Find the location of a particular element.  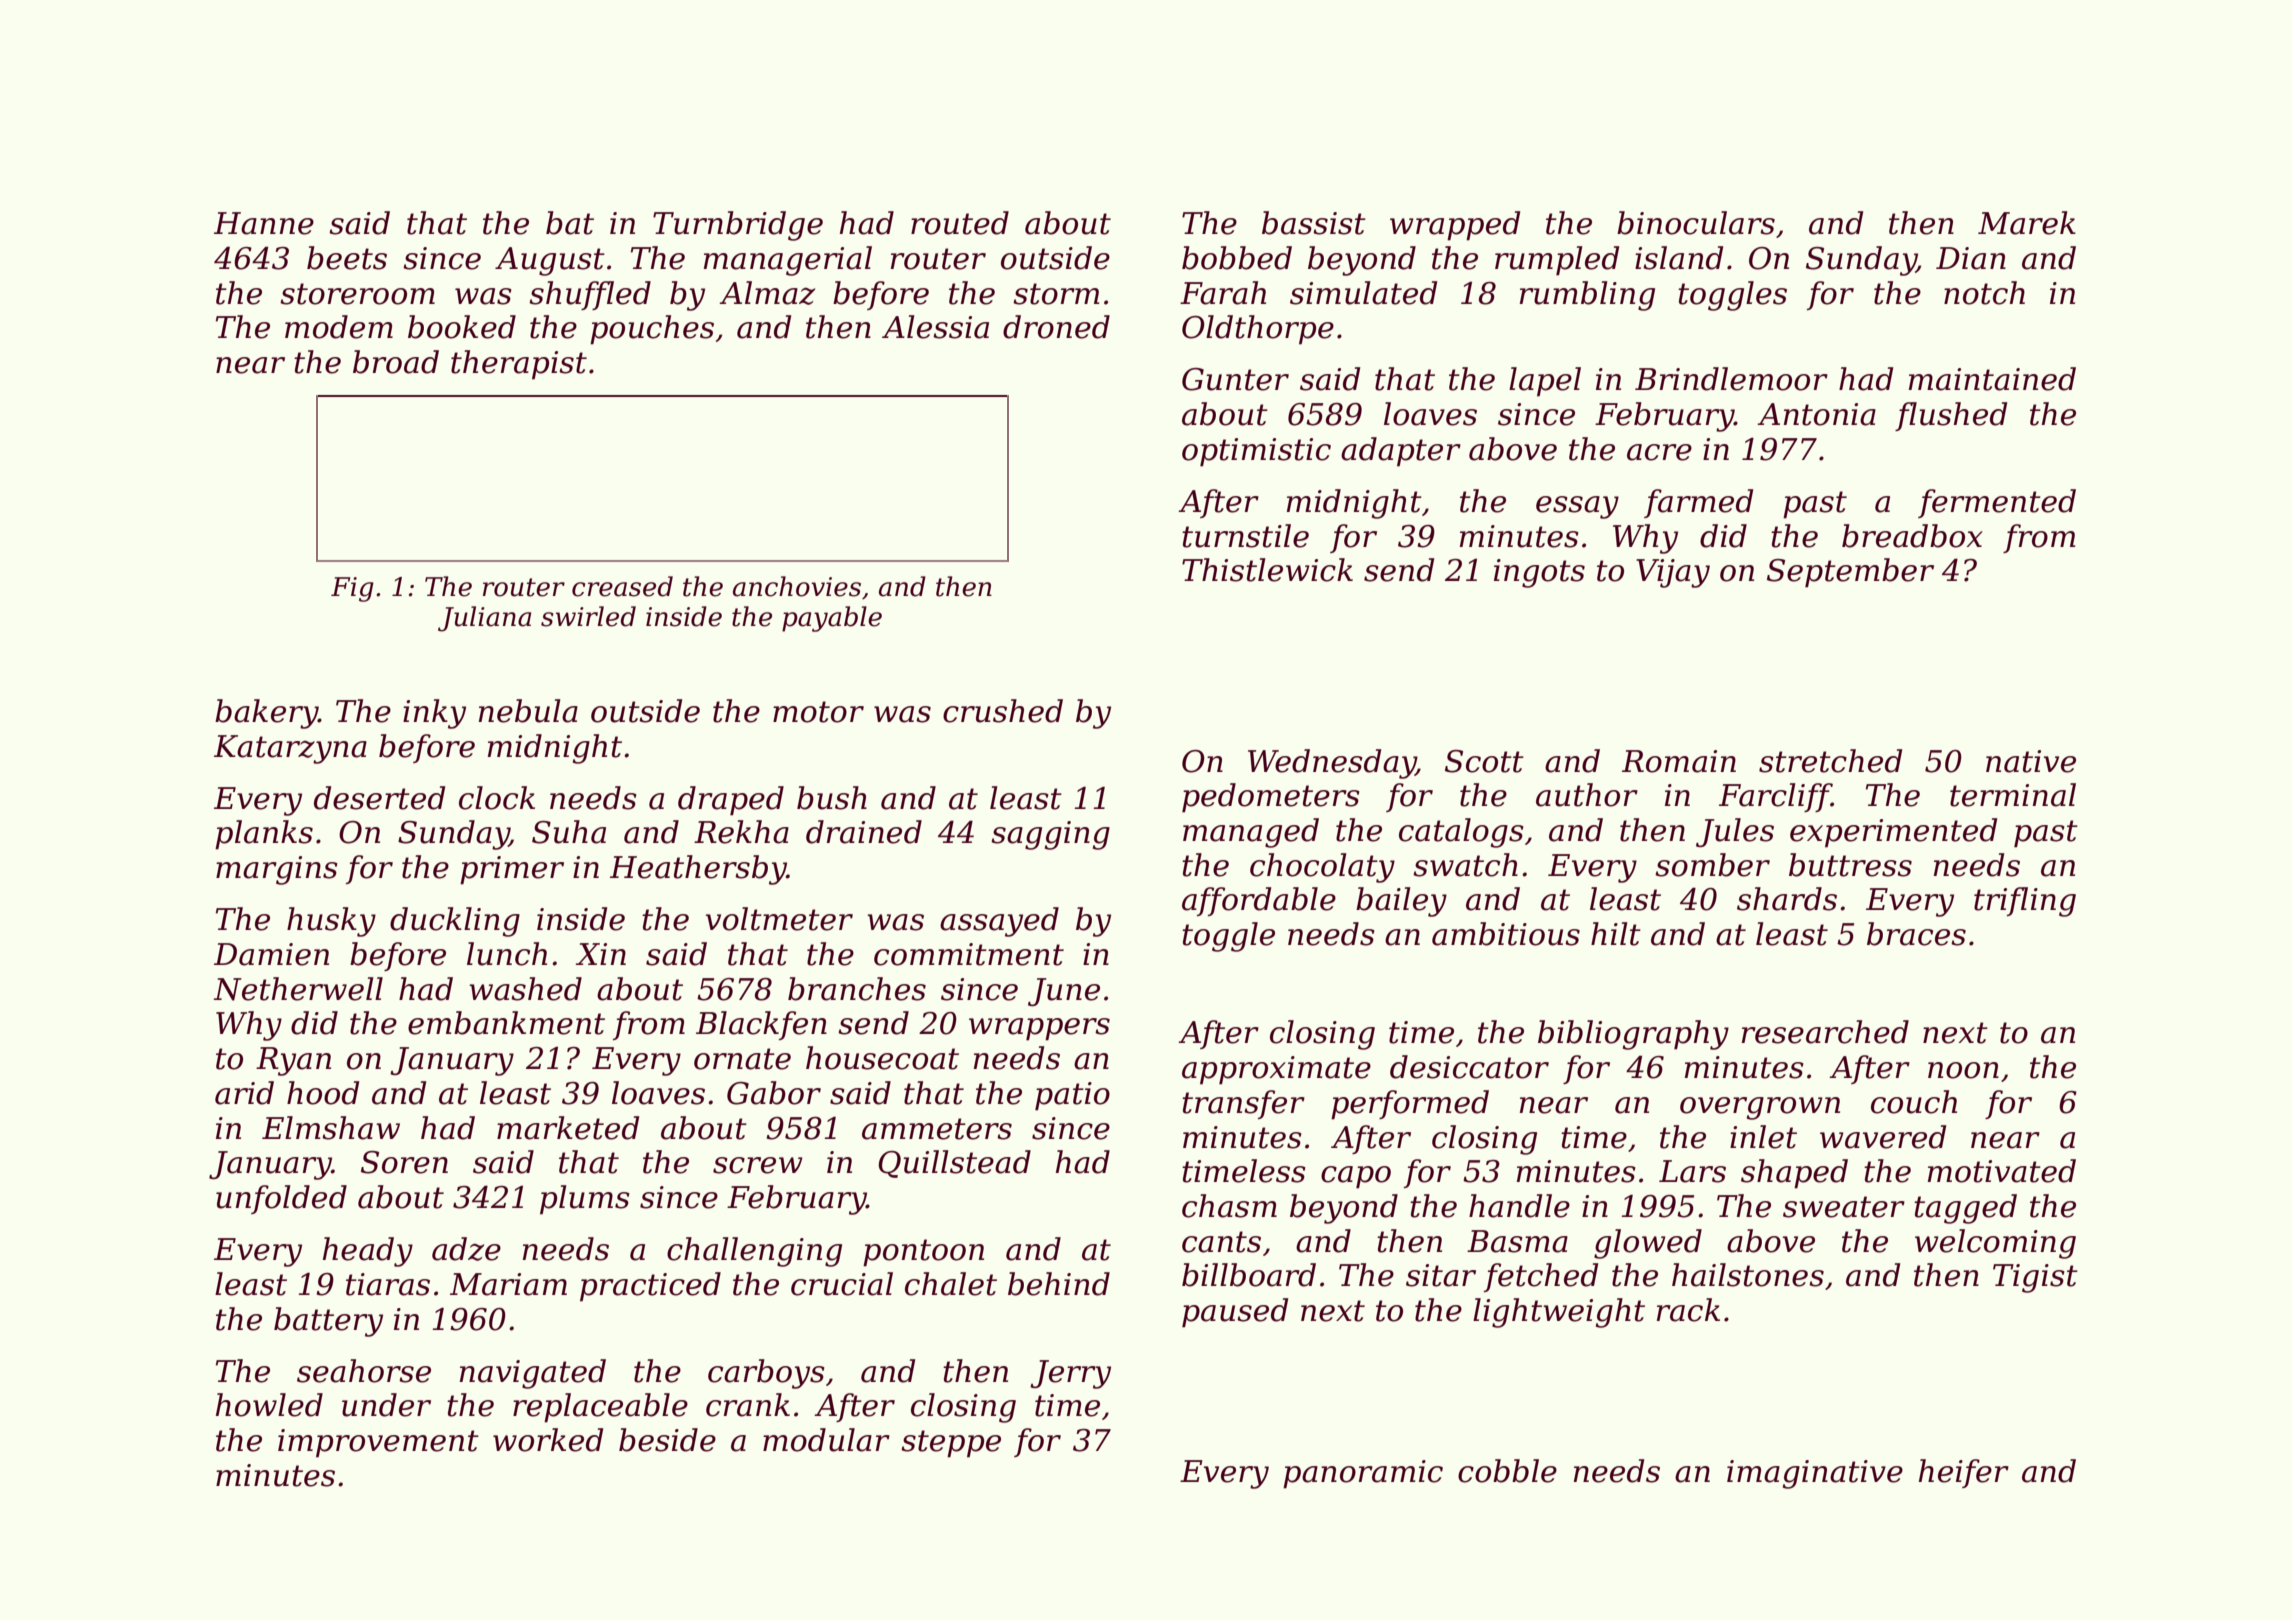

braces is located at coordinates (1916, 934).
